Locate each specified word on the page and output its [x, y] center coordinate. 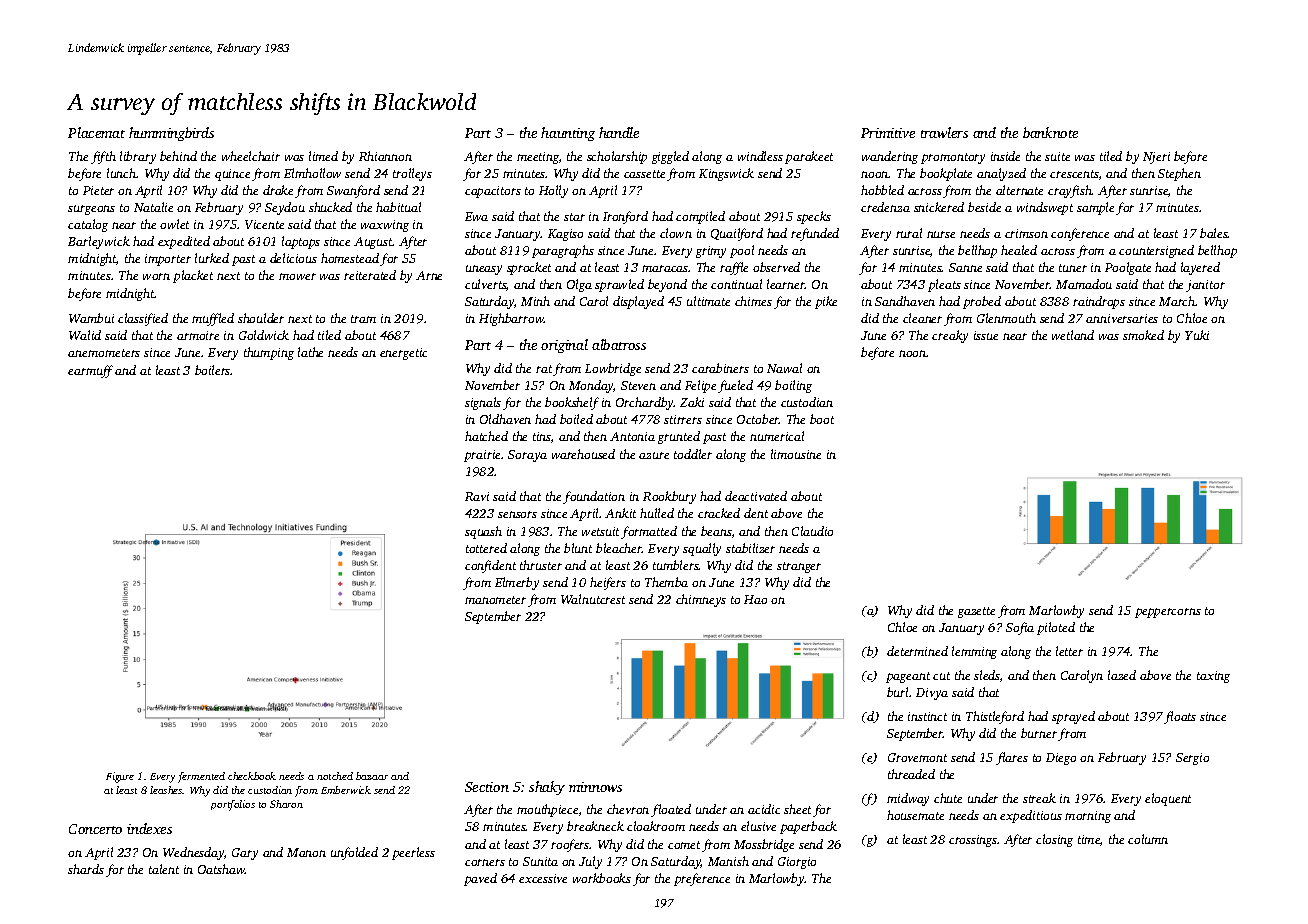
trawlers [944, 132]
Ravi [477, 496]
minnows [595, 787]
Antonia [632, 436]
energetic [403, 354]
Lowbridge [613, 369]
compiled [700, 217]
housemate [915, 815]
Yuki [1197, 335]
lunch [122, 173]
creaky [950, 336]
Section [487, 787]
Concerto [95, 829]
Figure [120, 777]
